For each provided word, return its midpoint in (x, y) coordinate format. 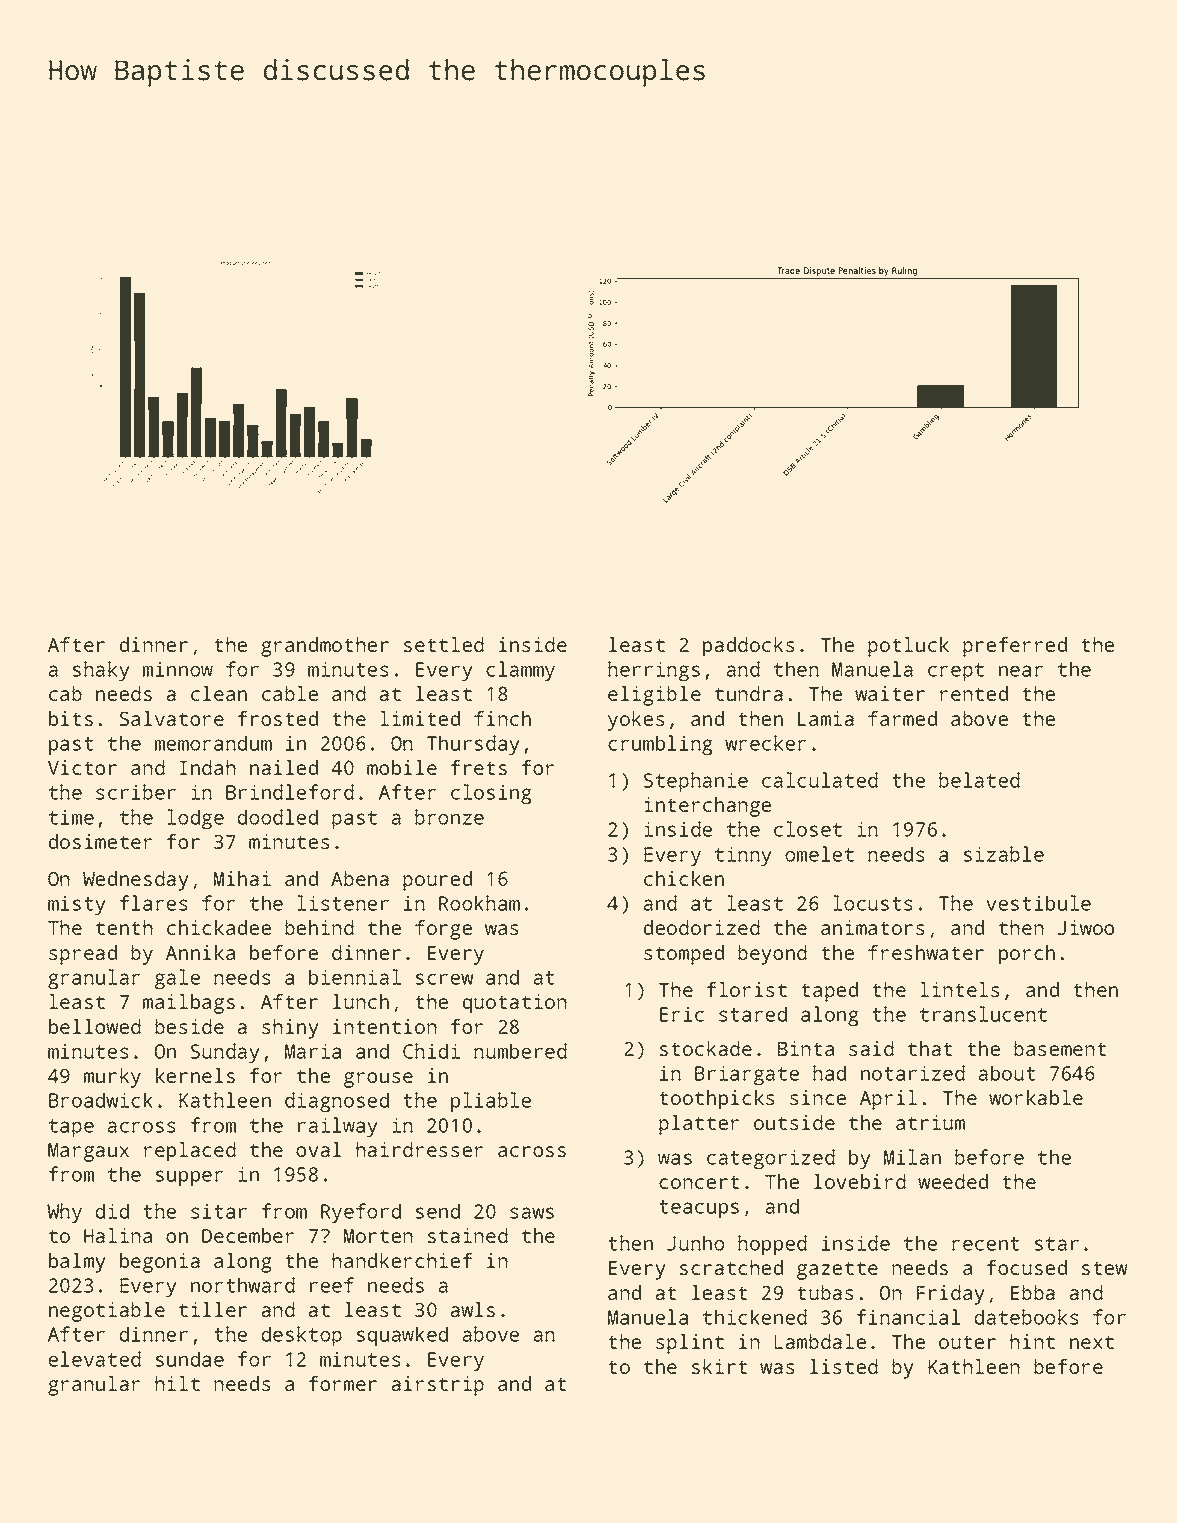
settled (444, 644)
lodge (195, 819)
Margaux (88, 1152)
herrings (654, 671)
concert (699, 1182)
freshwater (926, 952)
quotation (515, 1004)
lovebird (860, 1181)
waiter (890, 693)
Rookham (479, 903)
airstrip (438, 1386)
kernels (195, 1075)
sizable (1004, 854)
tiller (213, 1309)
